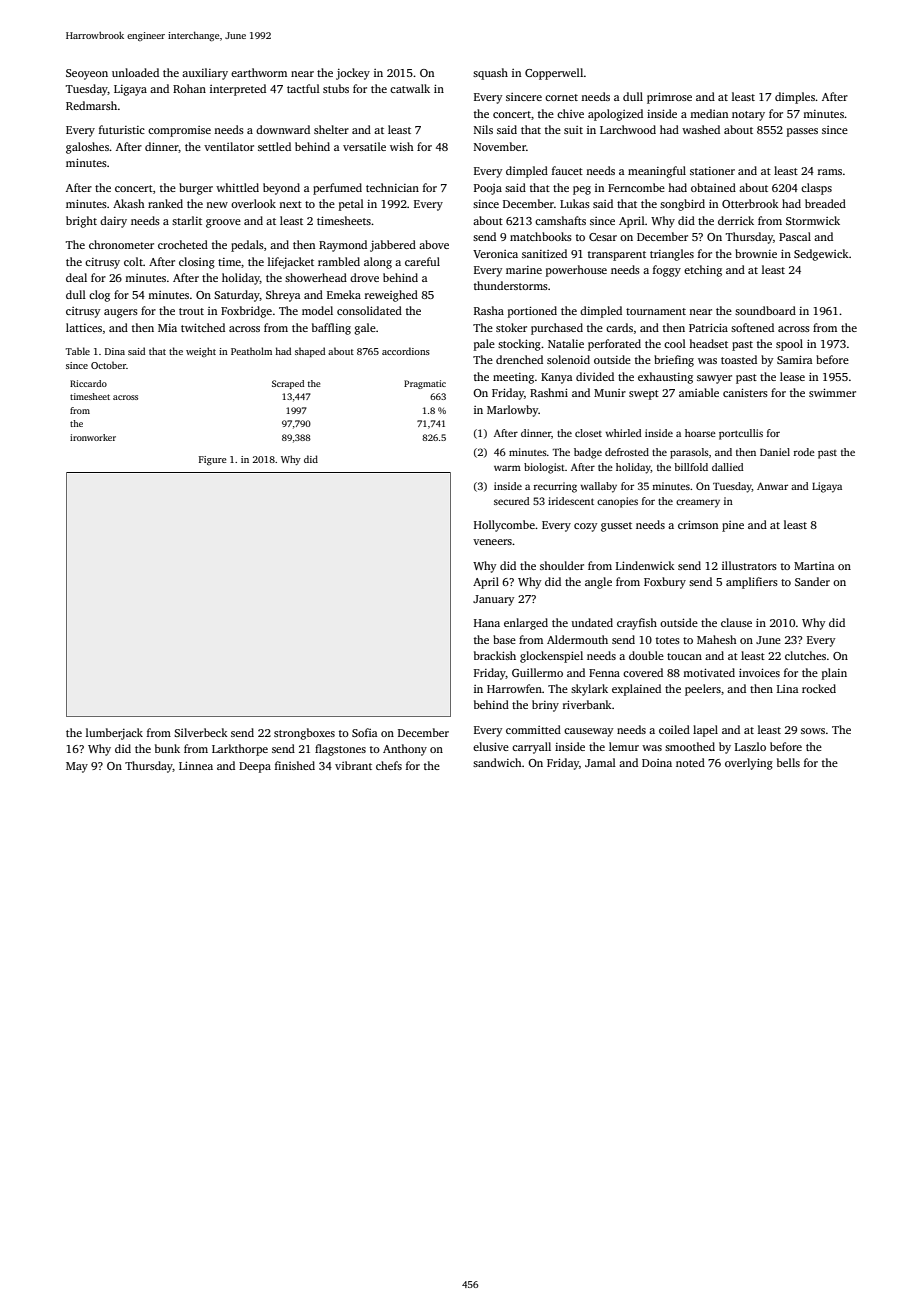 The image size is (924, 1308). What do you see at coordinates (669, 98) in the document?
I see `primrose` at bounding box center [669, 98].
